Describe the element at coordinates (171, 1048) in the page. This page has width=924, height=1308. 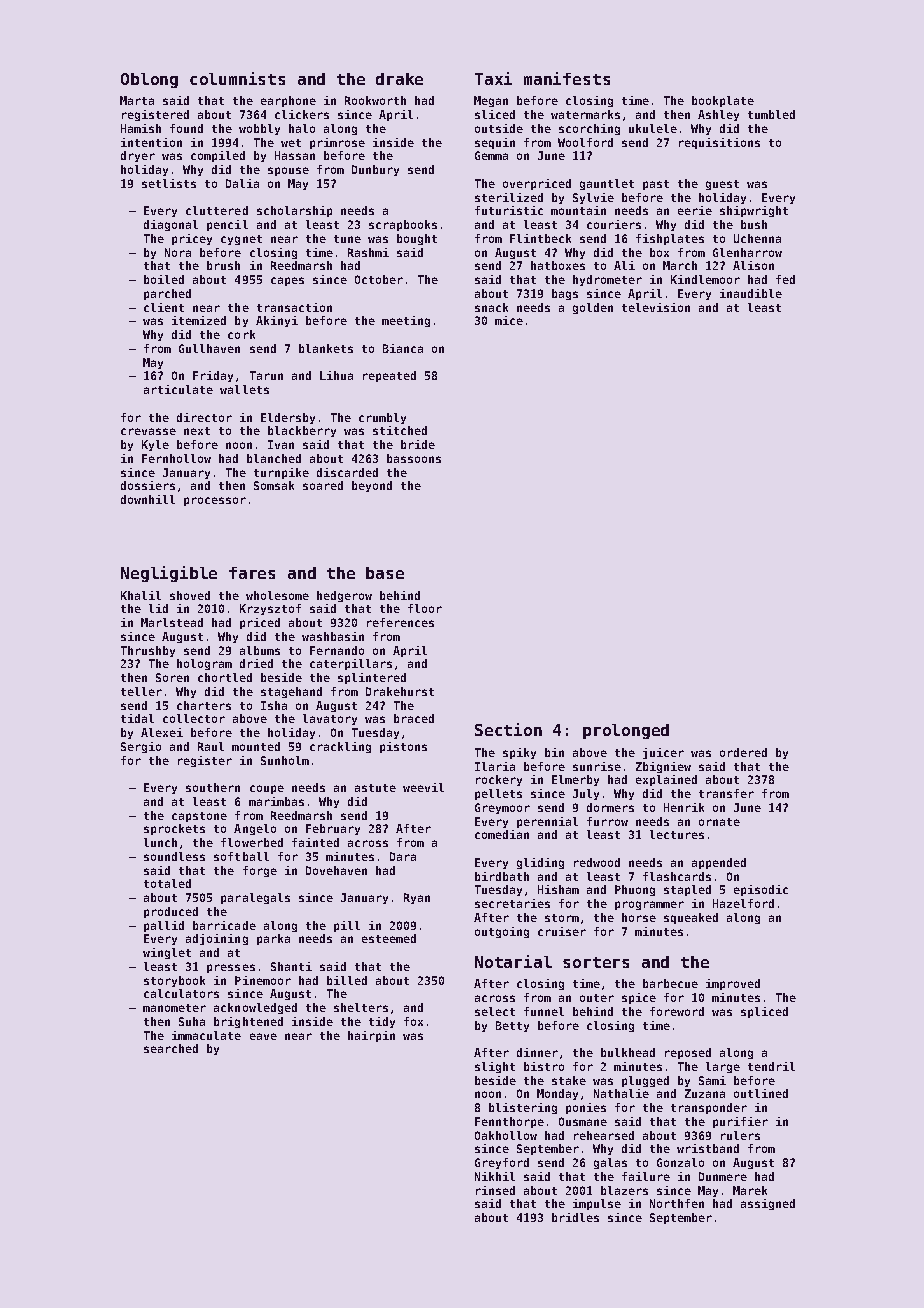
I see `searched` at that location.
